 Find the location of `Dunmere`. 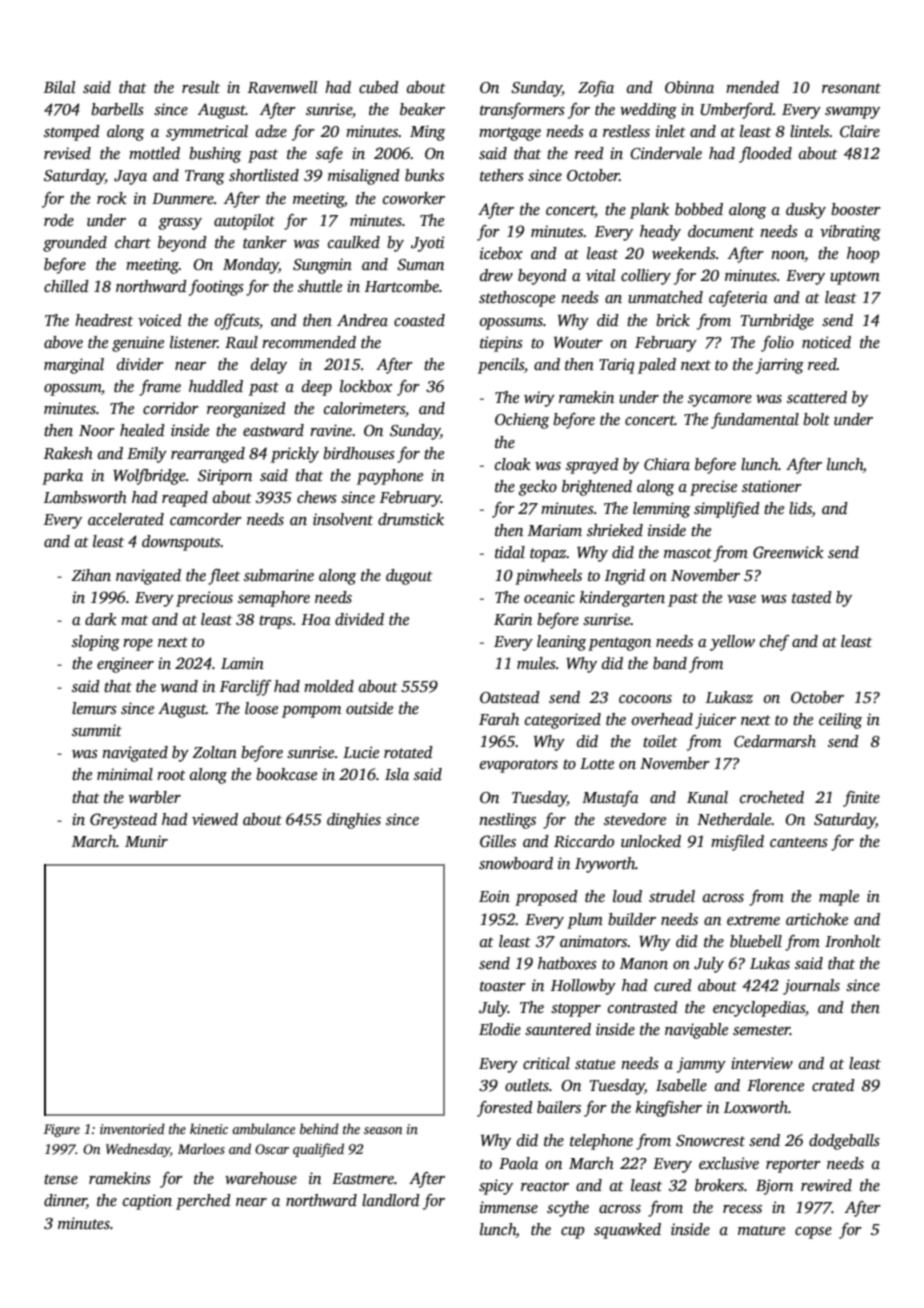

Dunmere is located at coordinates (183, 198).
